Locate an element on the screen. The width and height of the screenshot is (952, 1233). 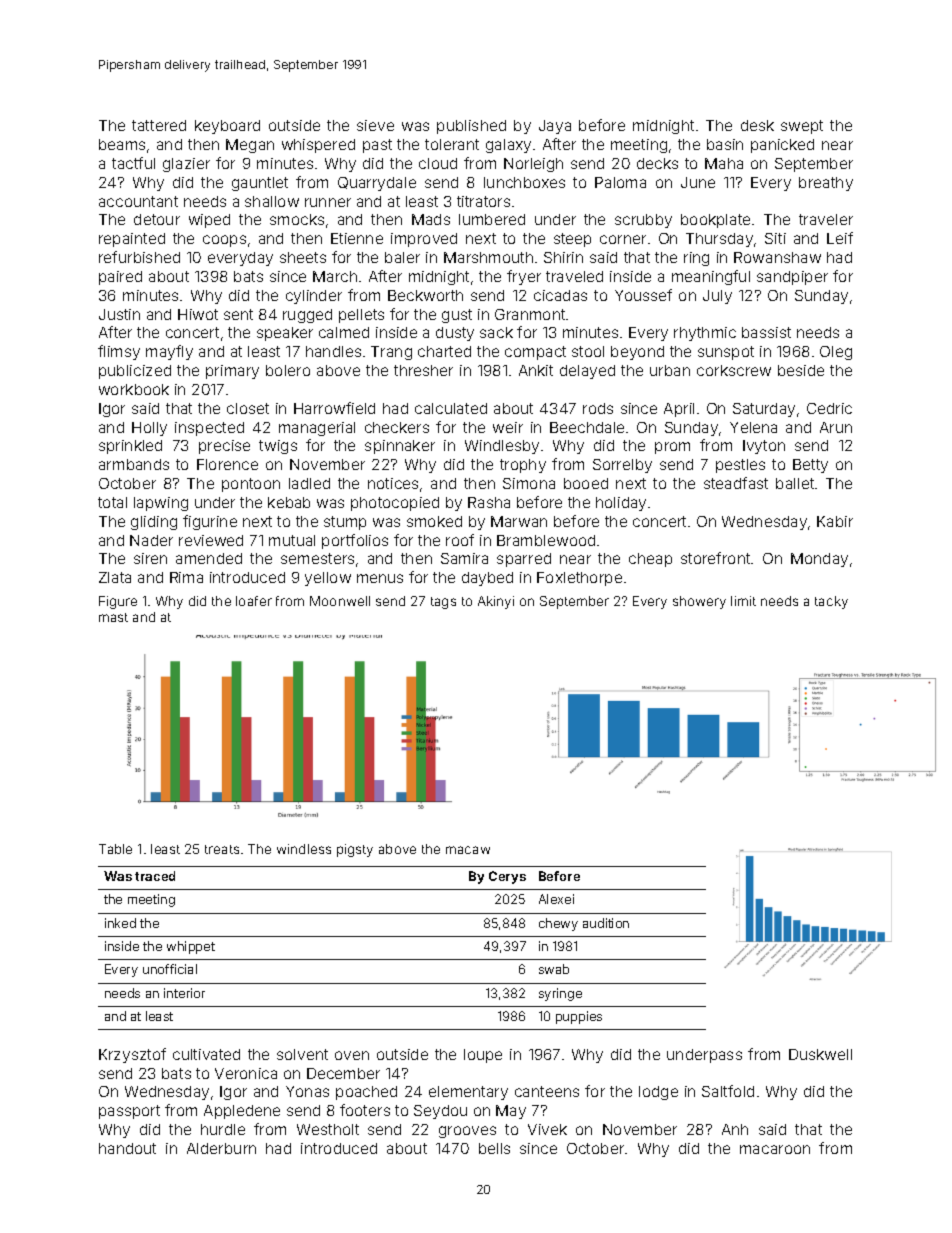
rods is located at coordinates (598, 408).
